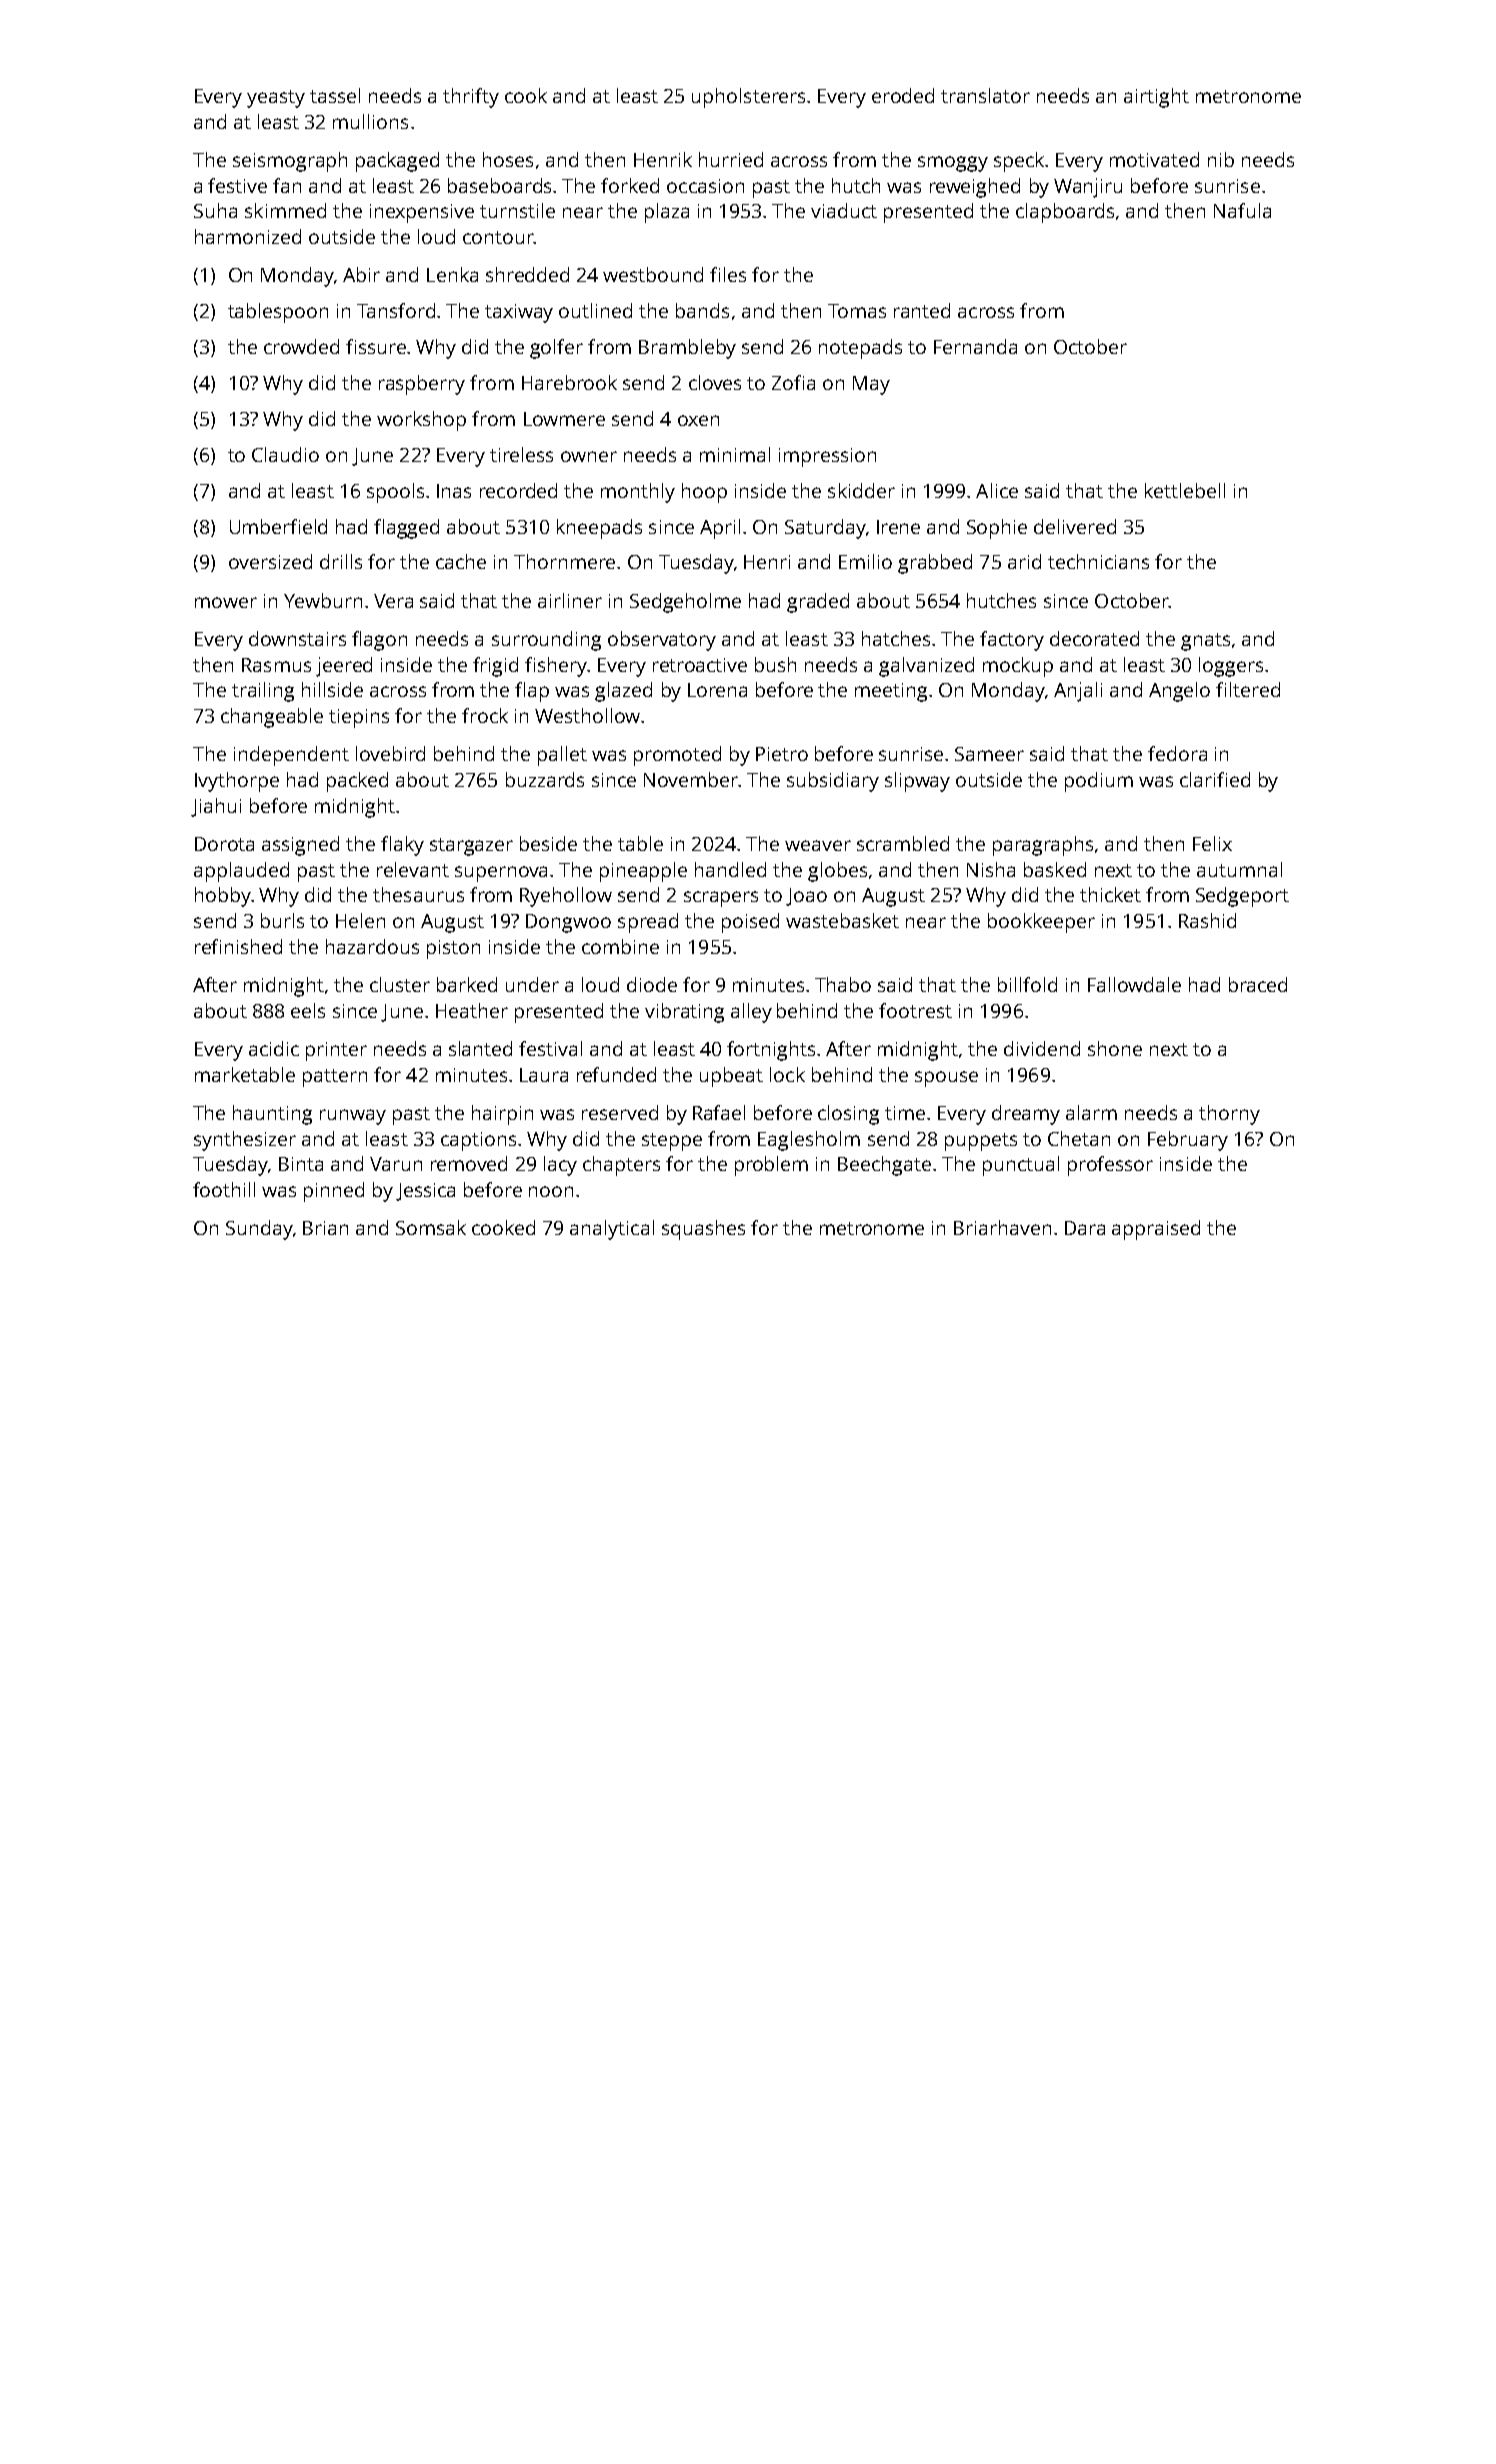 This screenshot has width=1496, height=2464. Describe the element at coordinates (1242, 210) in the screenshot. I see `Nafula` at that location.
